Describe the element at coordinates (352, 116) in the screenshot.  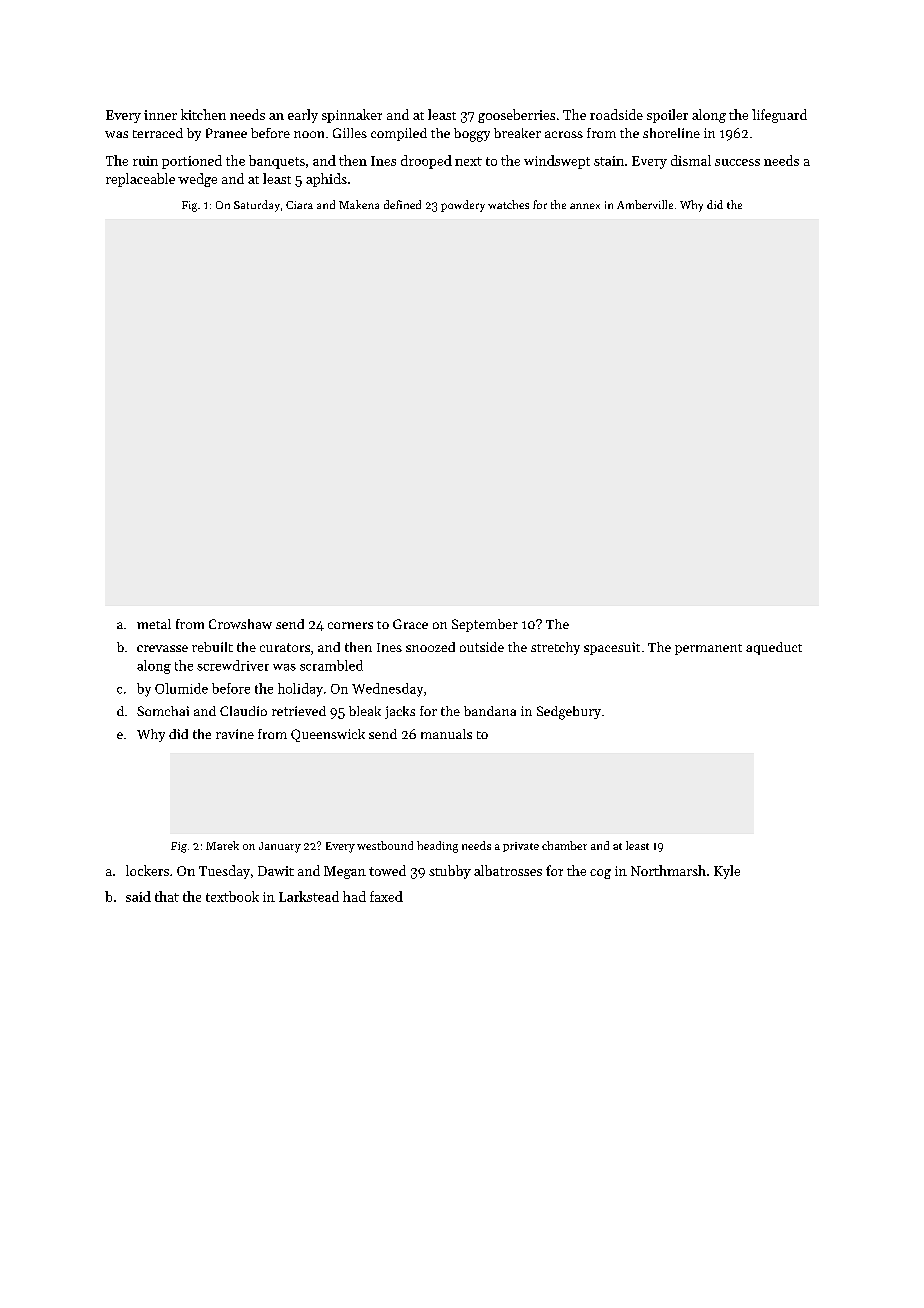
I see `spinnaker` at that location.
